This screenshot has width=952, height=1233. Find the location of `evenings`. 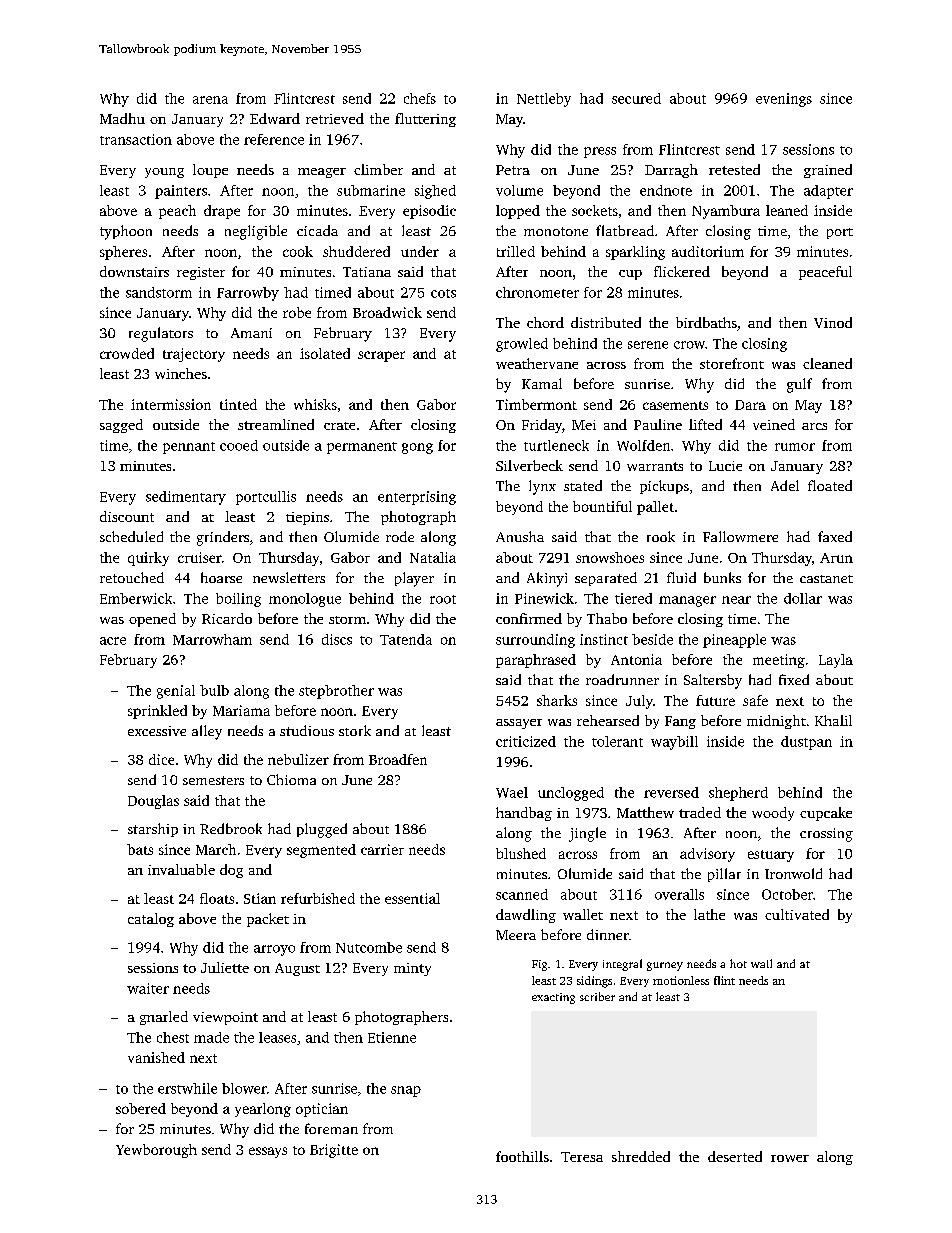

evenings is located at coordinates (784, 100).
